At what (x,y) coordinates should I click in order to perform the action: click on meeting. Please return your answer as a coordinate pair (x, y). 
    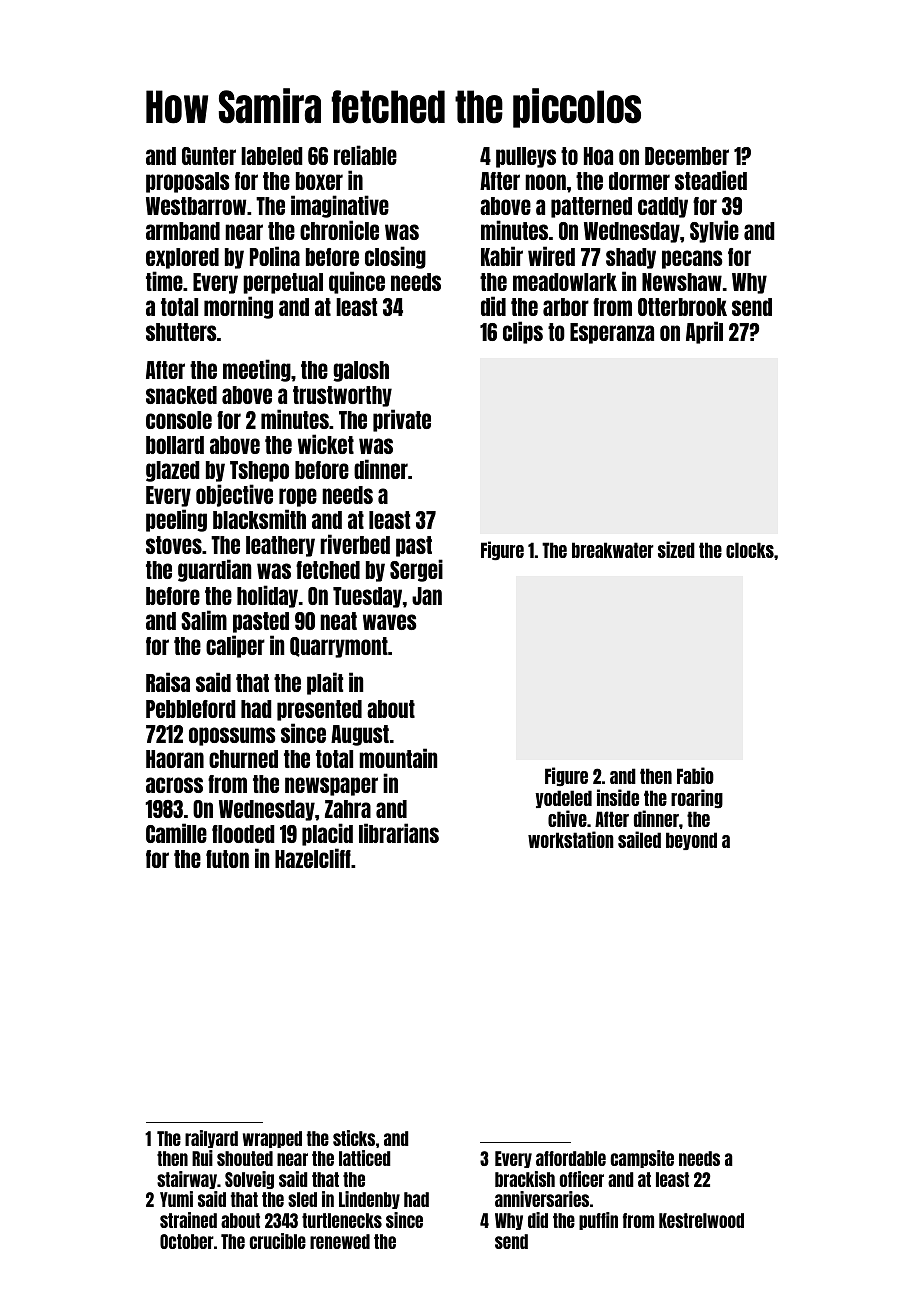
    Looking at the image, I should click on (257, 370).
